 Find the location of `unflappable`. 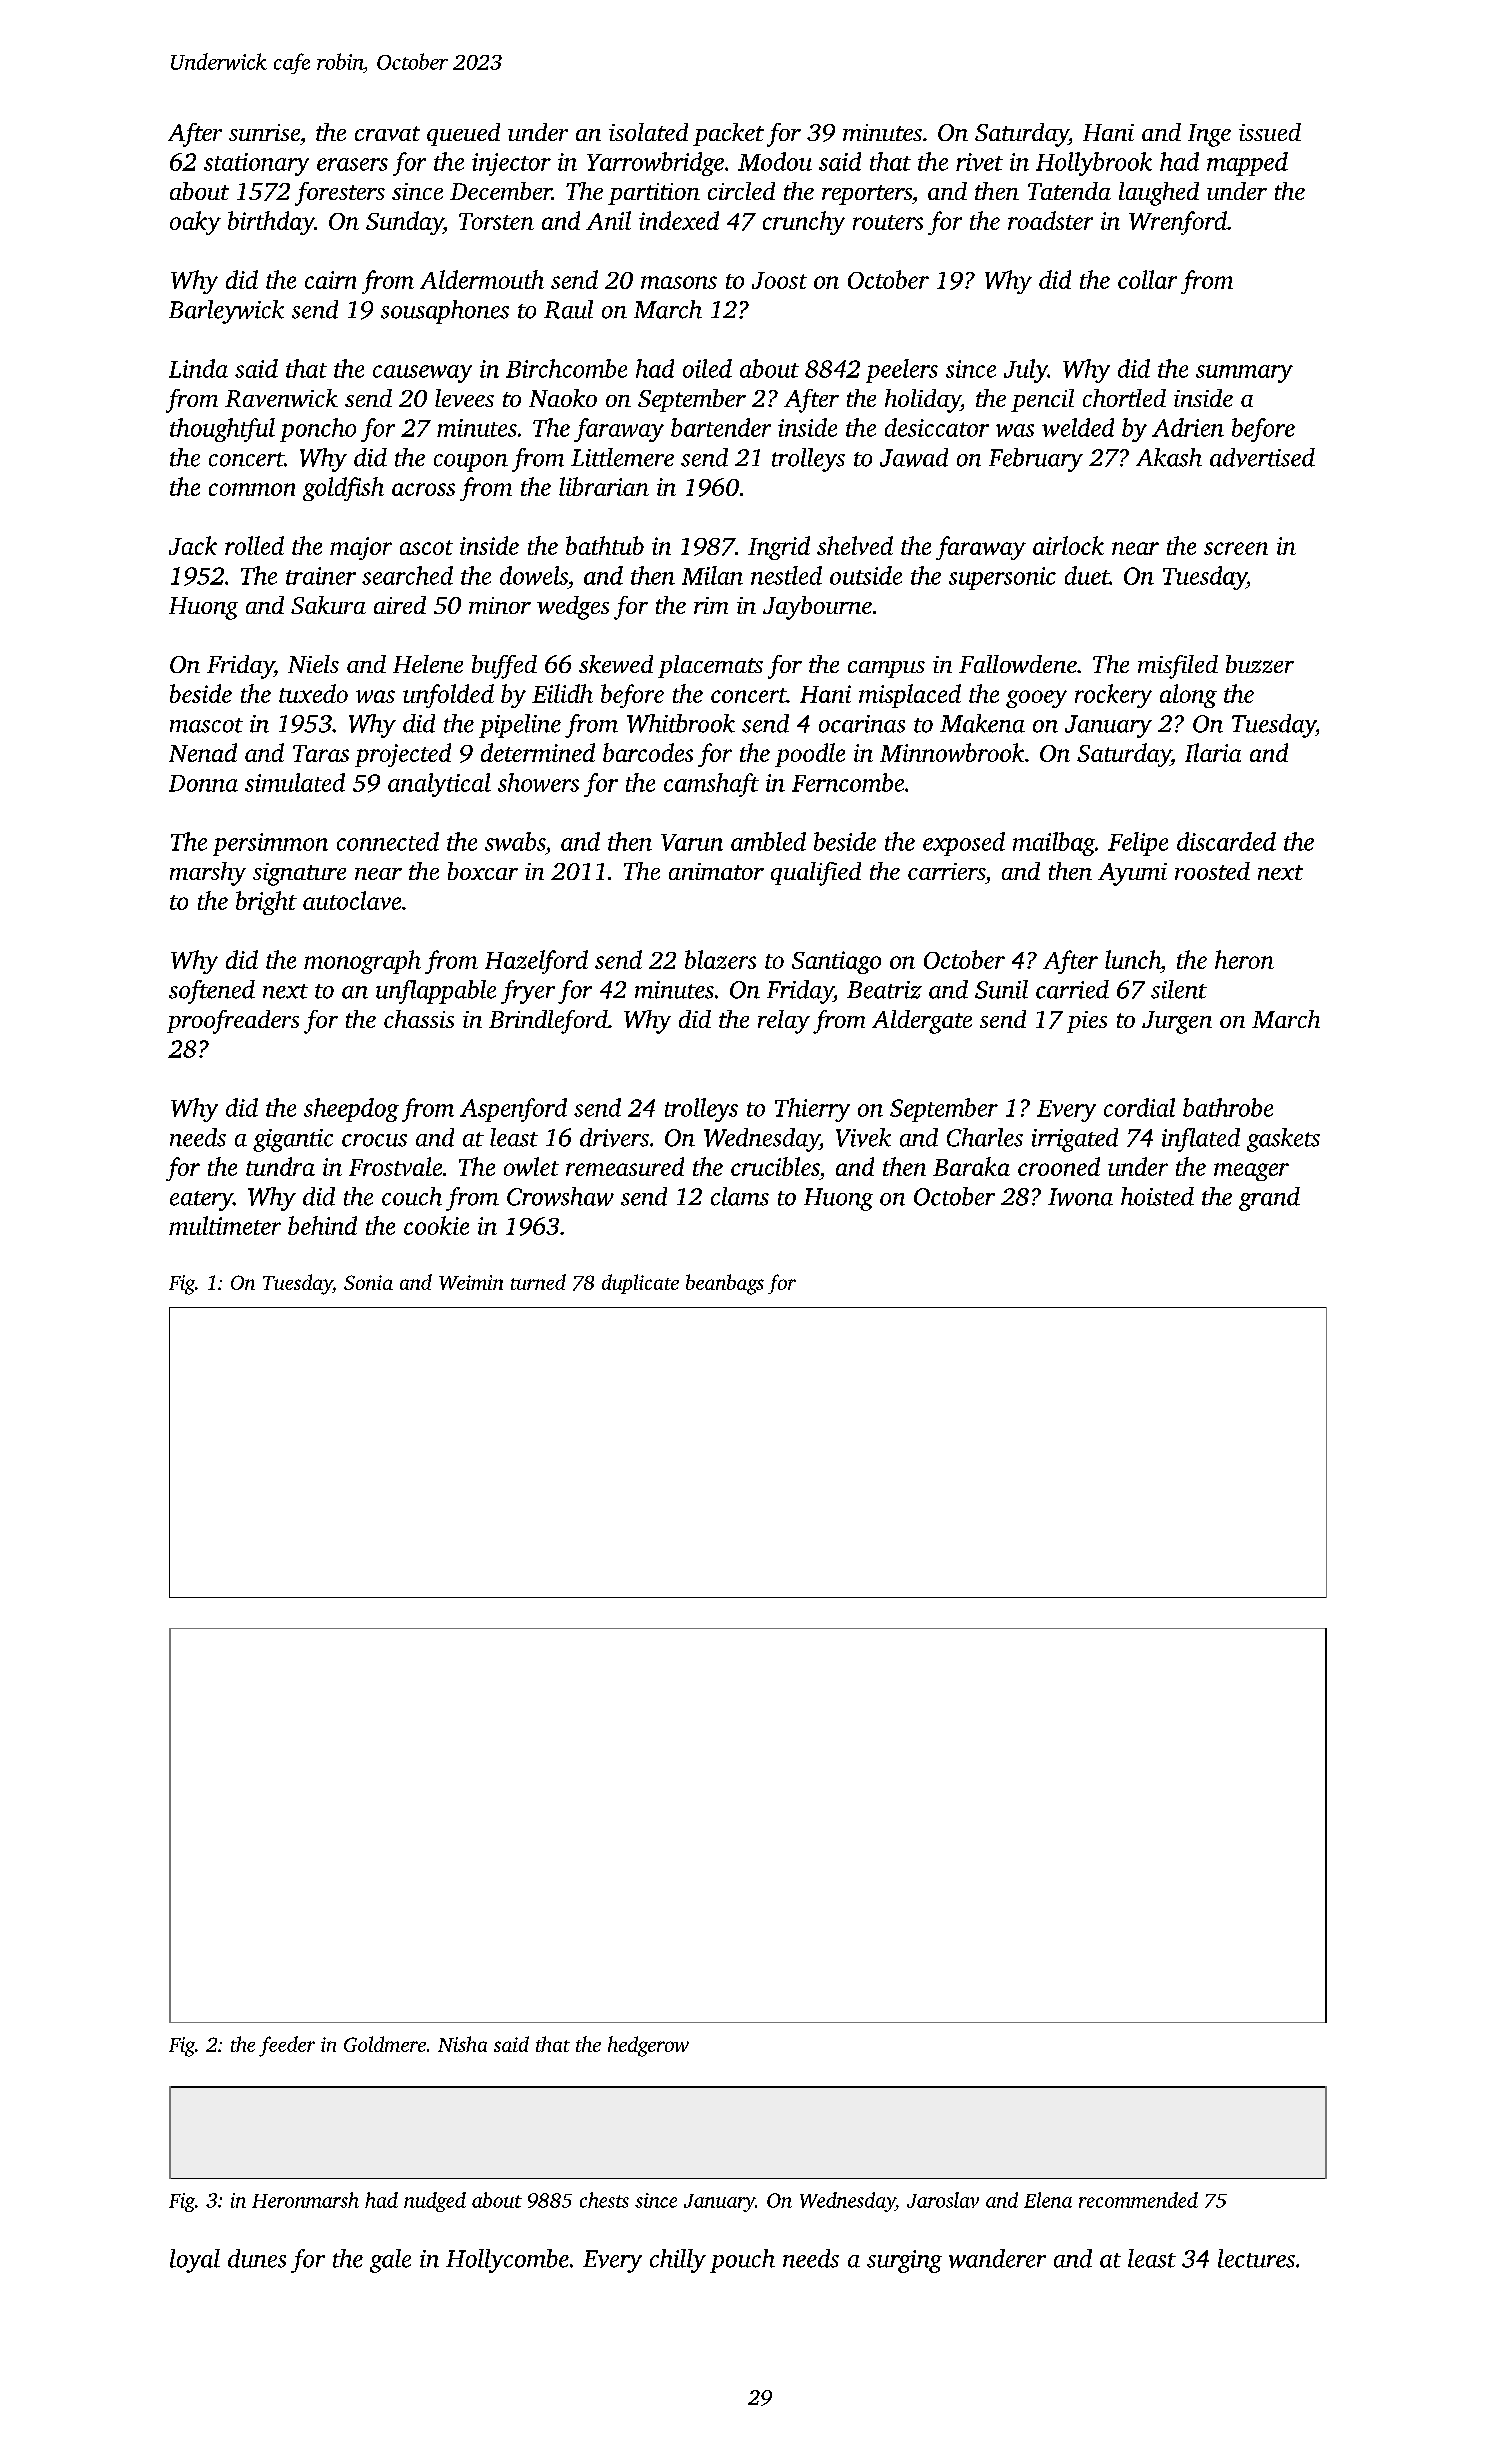

unflappable is located at coordinates (436, 992).
